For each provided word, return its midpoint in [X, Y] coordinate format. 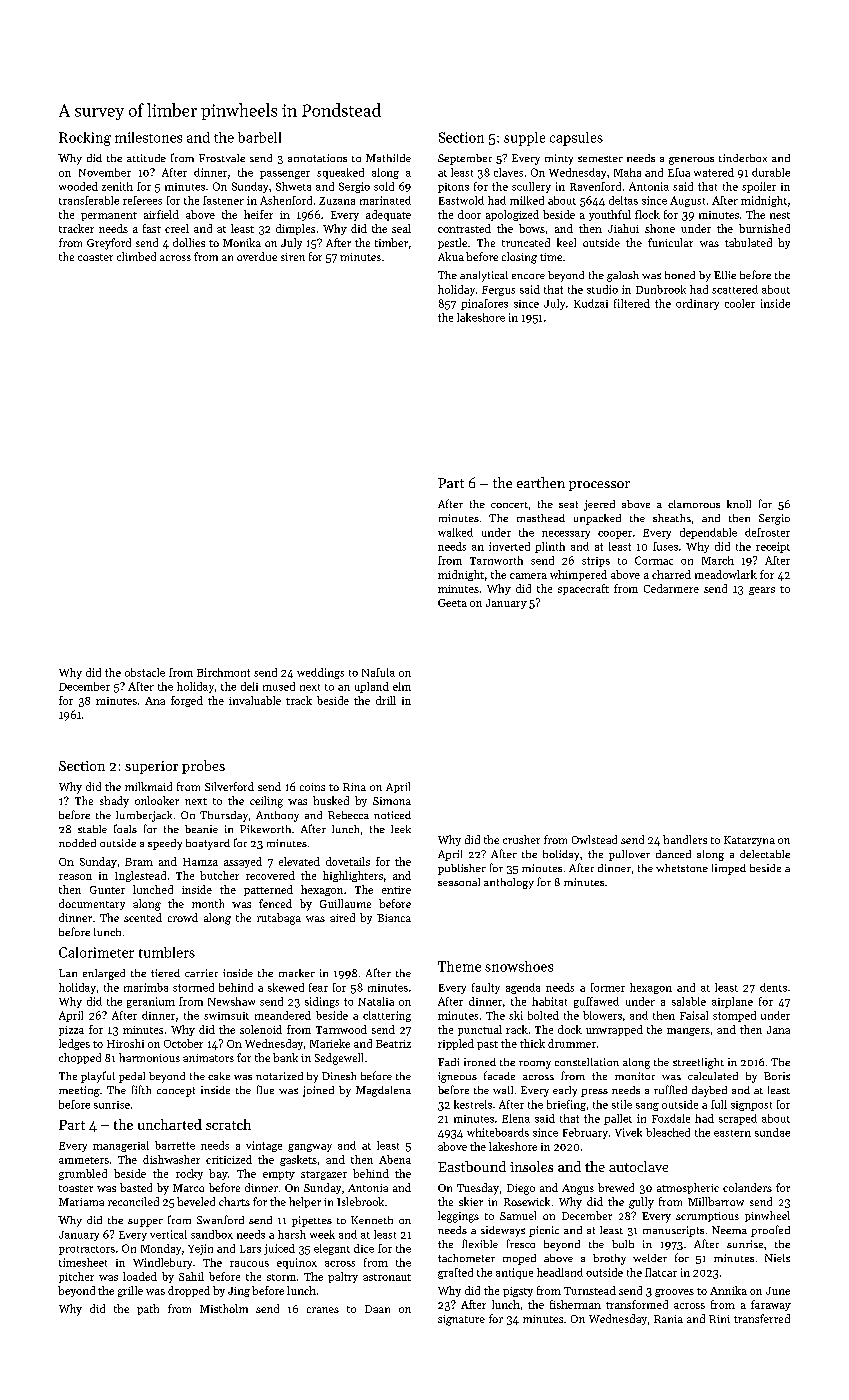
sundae [772, 1132]
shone [660, 228]
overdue [257, 256]
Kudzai [591, 303]
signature [461, 1320]
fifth [141, 1089]
